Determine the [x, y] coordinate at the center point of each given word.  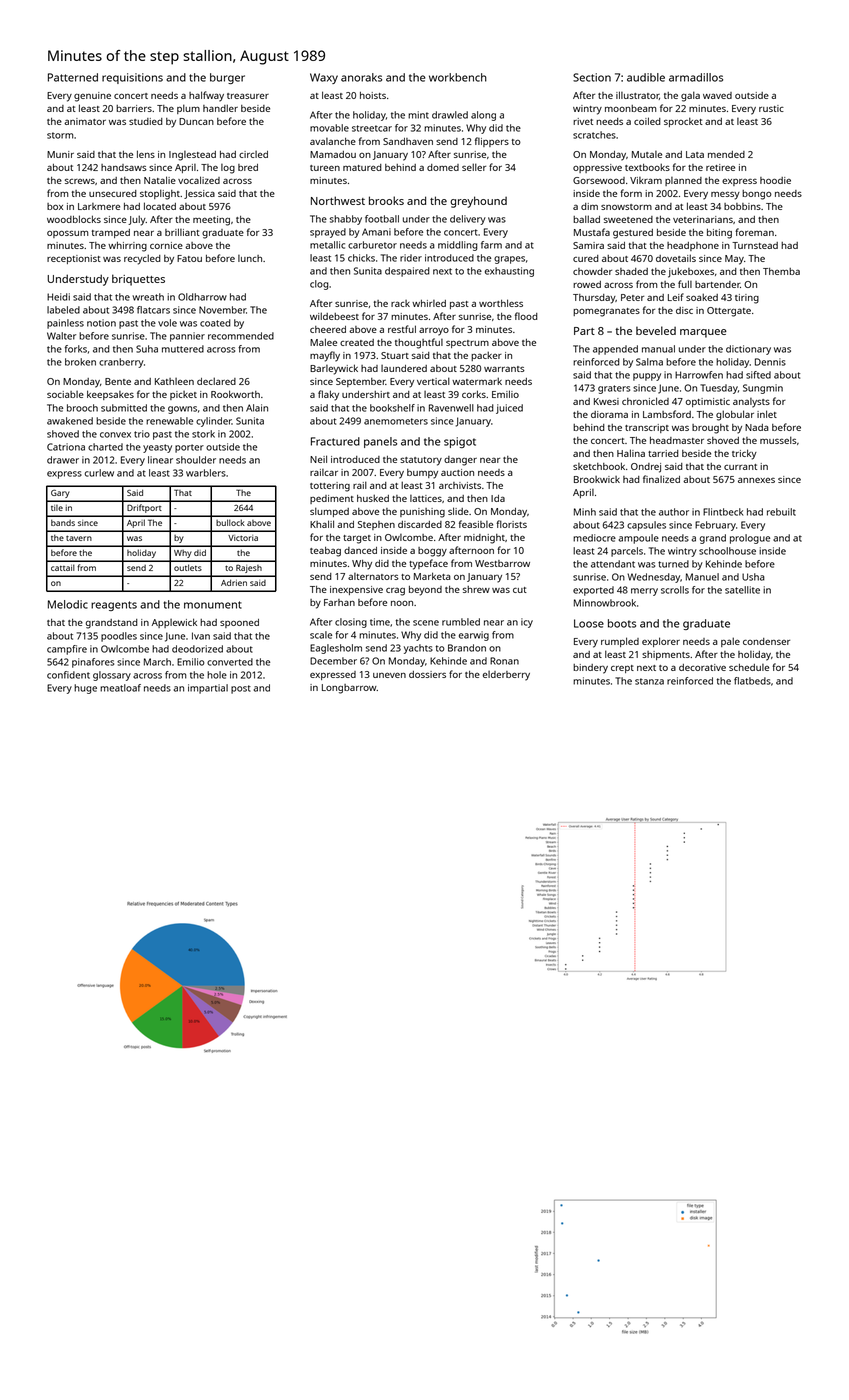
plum [188, 109]
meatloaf [120, 688]
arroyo [434, 331]
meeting [211, 221]
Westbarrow [502, 563]
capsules [646, 526]
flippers [492, 142]
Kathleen [174, 381]
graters [614, 389]
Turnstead [755, 245]
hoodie [775, 180]
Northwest [338, 200]
